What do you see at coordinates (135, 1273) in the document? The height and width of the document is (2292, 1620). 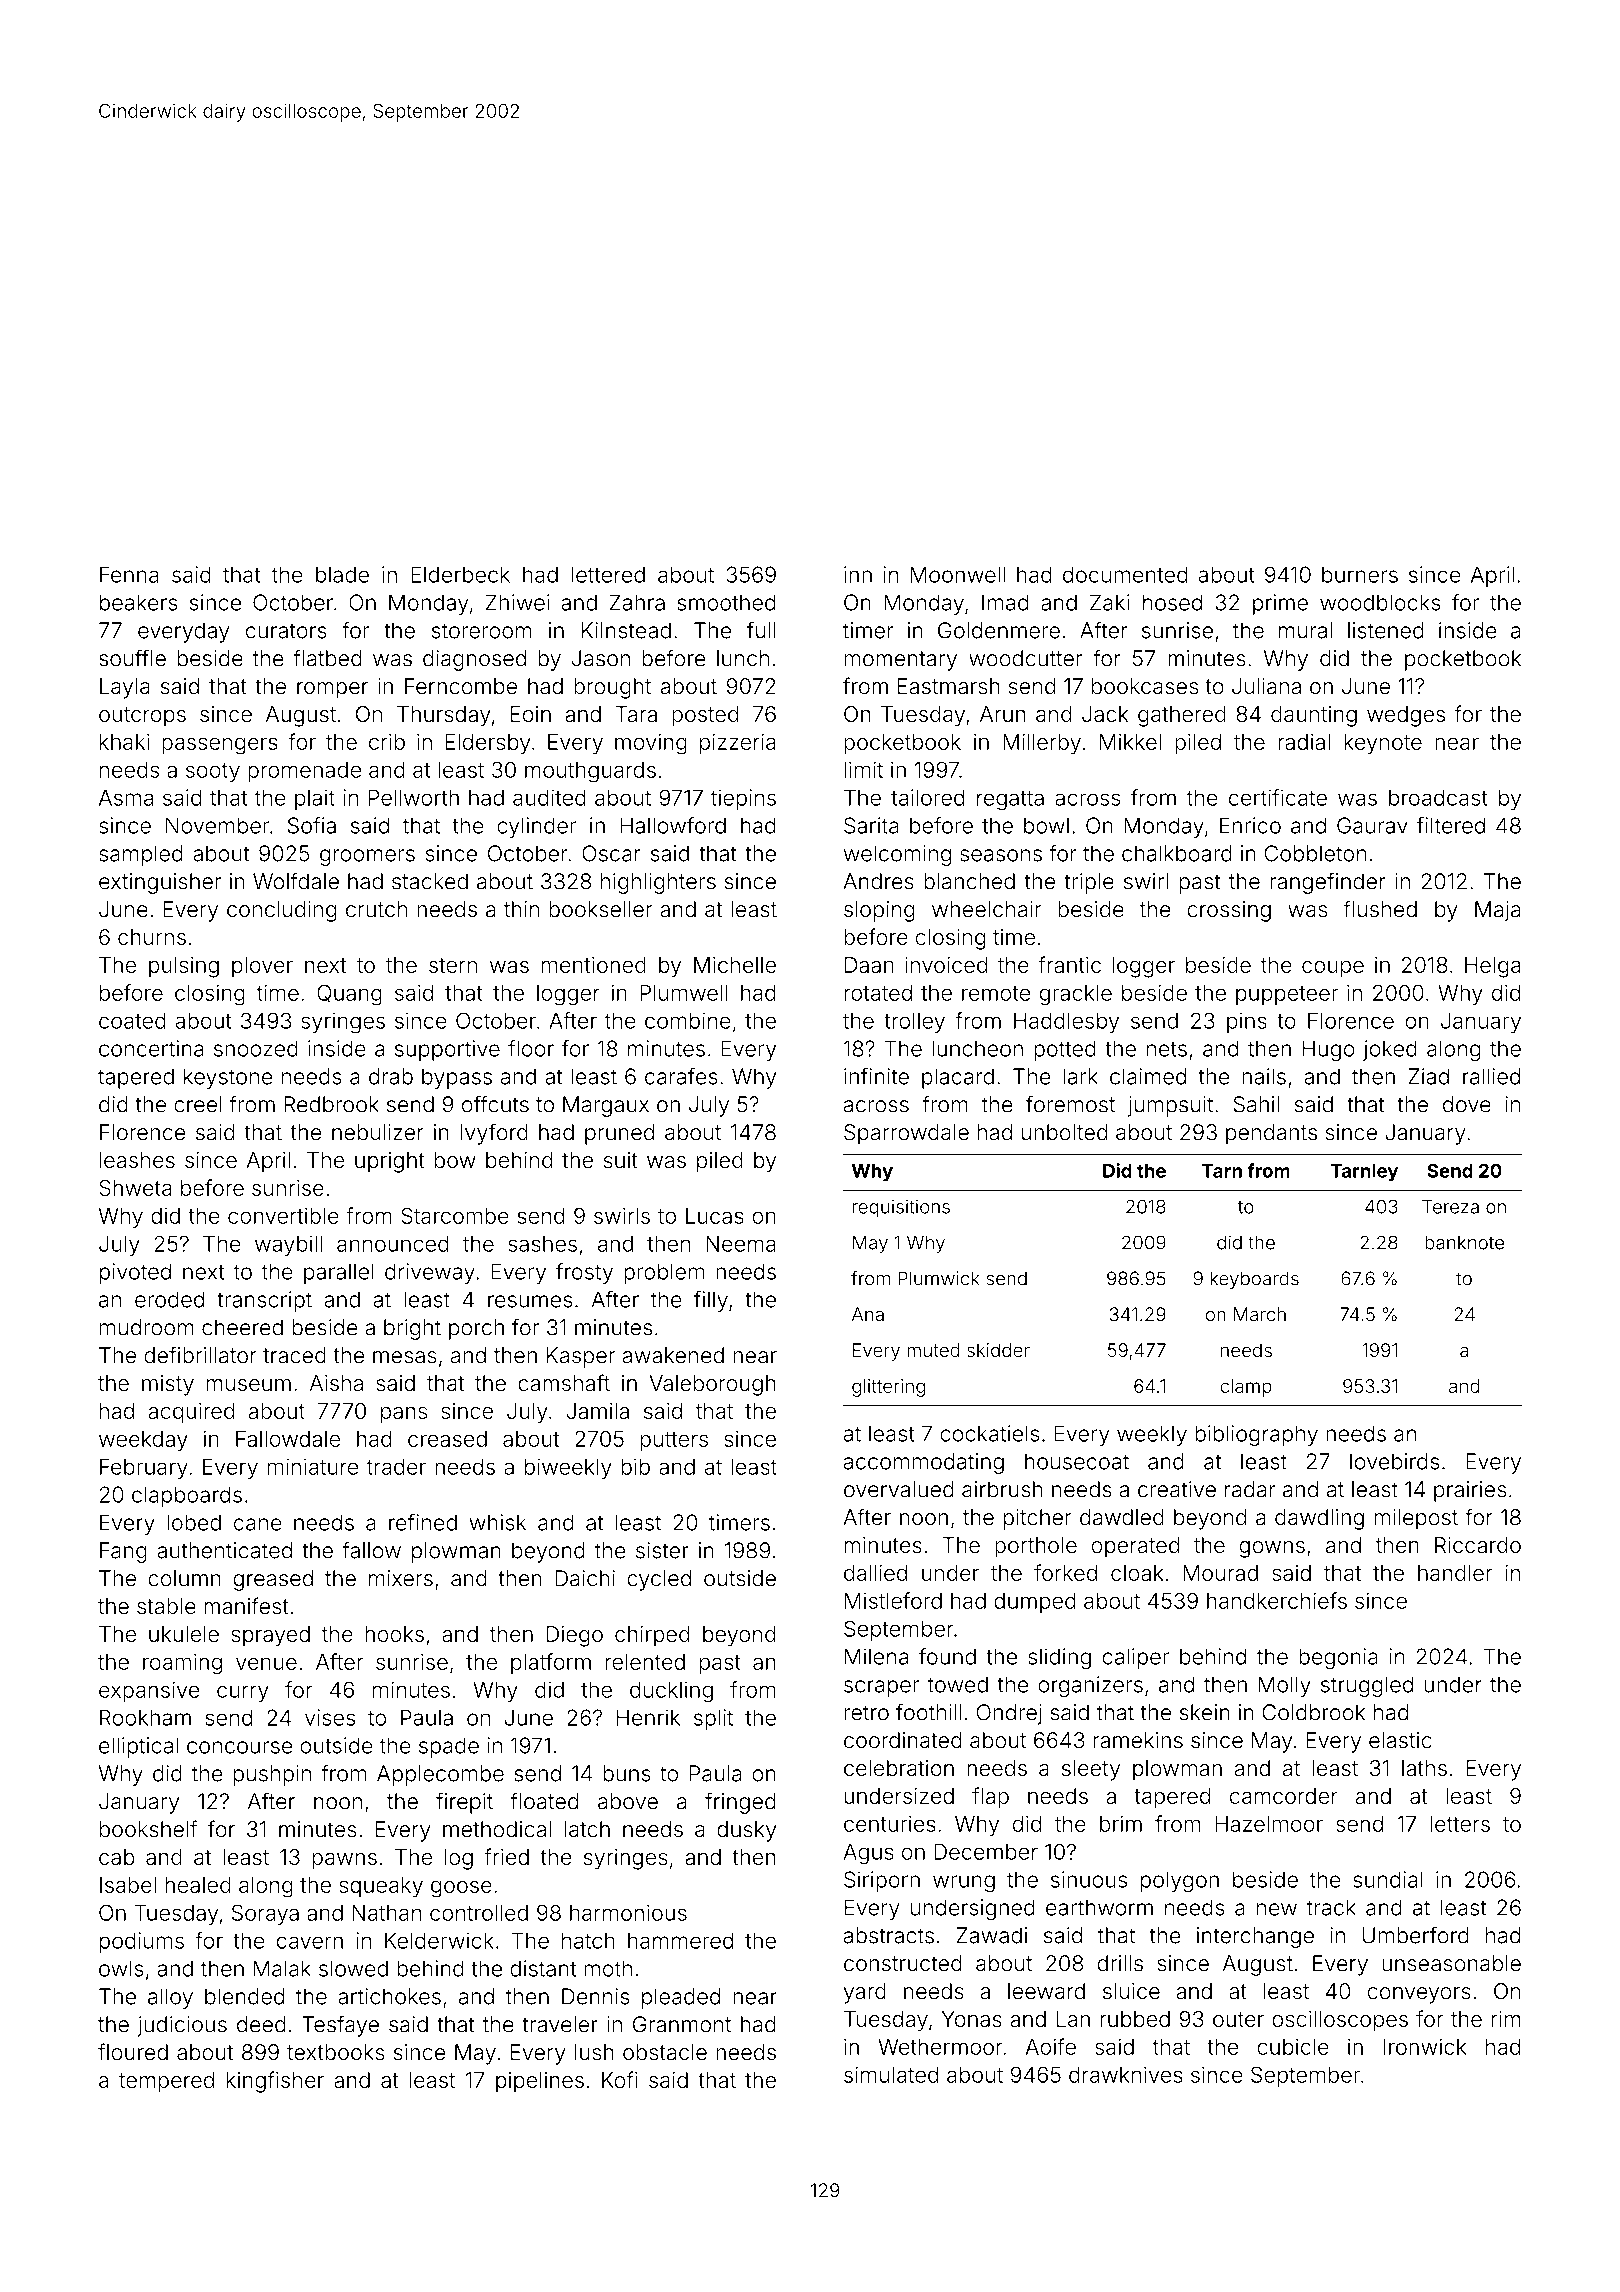 I see `pivoted` at bounding box center [135, 1273].
